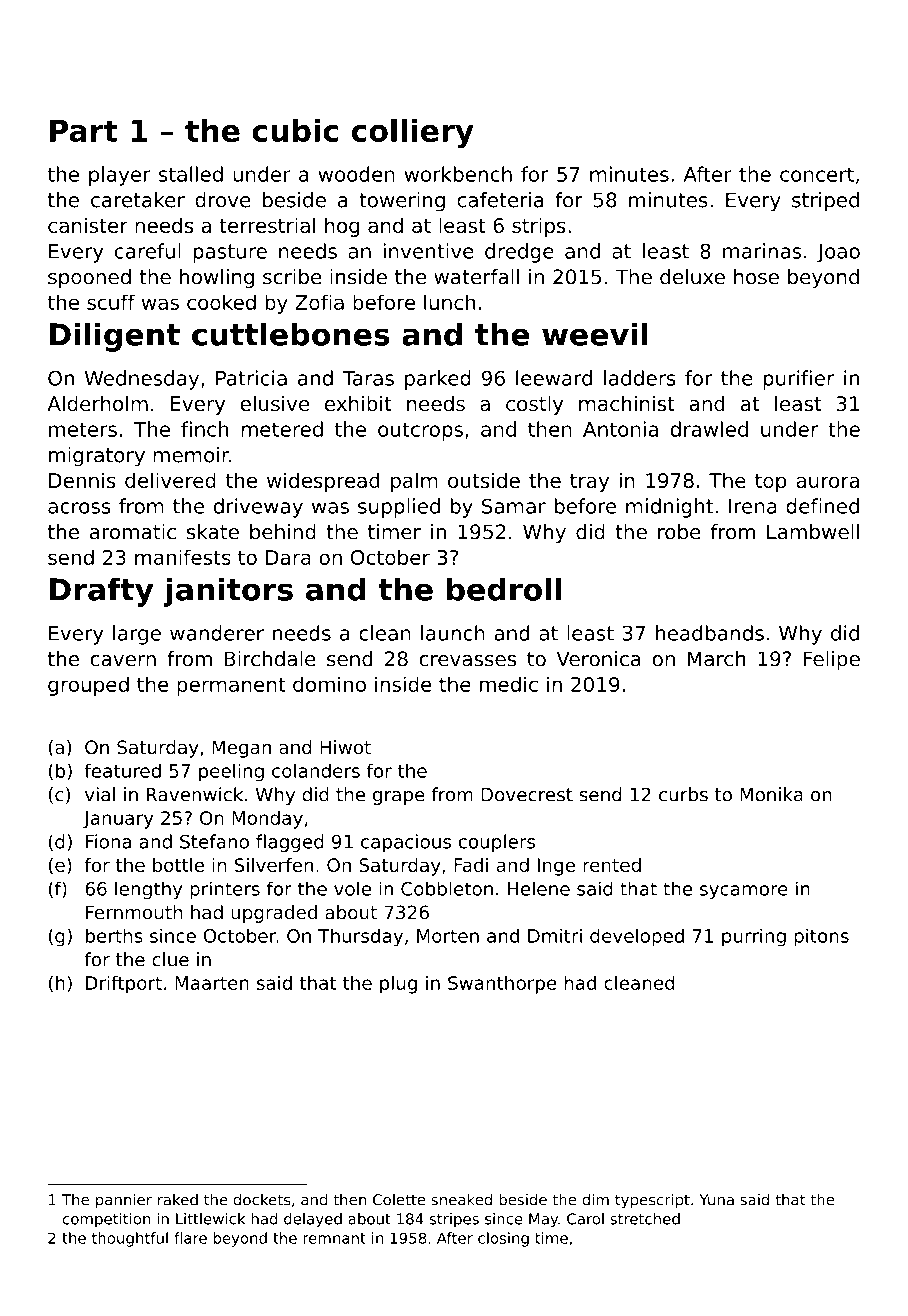 Image resolution: width=908 pixels, height=1316 pixels. What do you see at coordinates (221, 302) in the screenshot?
I see `cooked` at bounding box center [221, 302].
